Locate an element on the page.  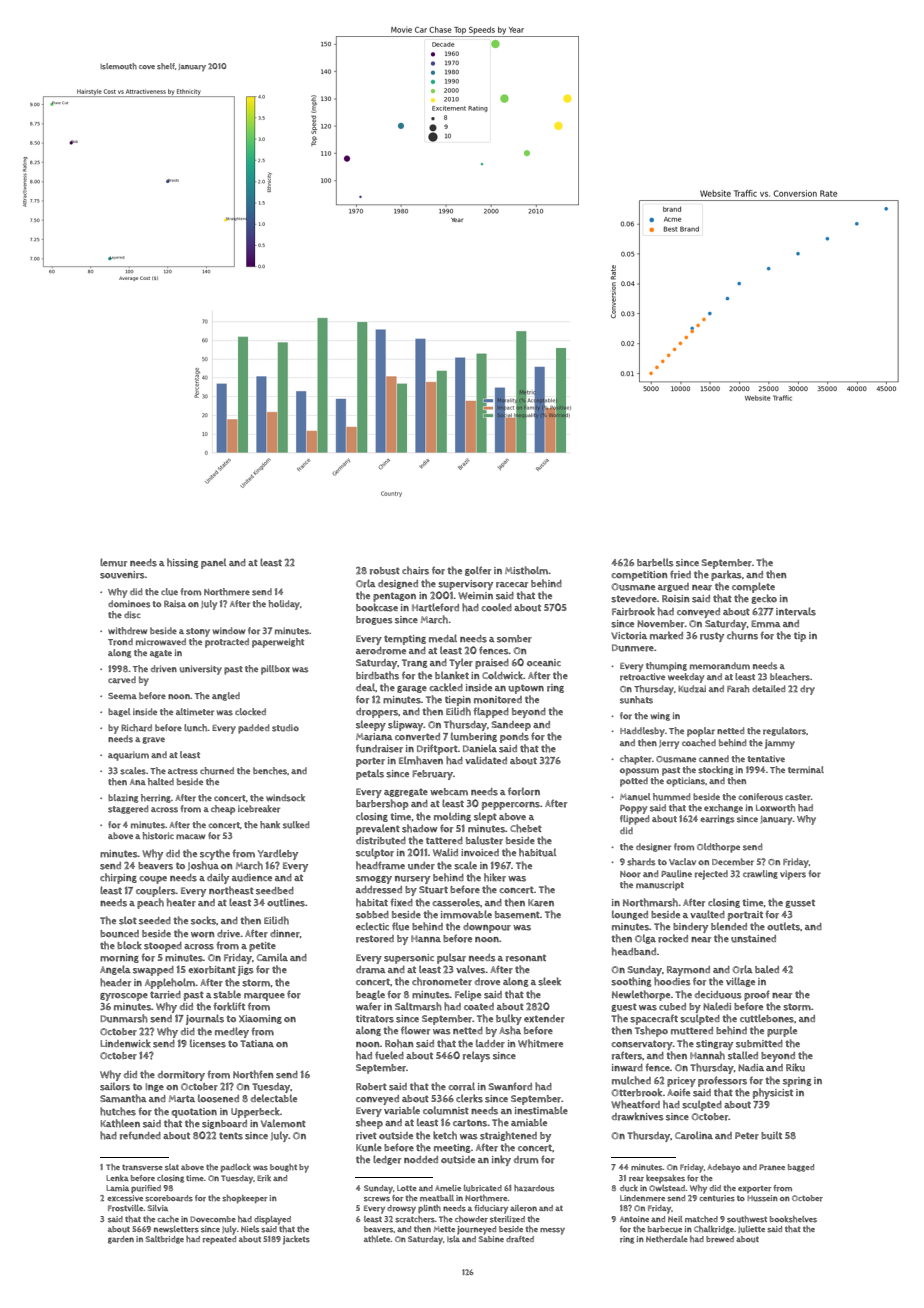
spacecraft is located at coordinates (654, 1019).
